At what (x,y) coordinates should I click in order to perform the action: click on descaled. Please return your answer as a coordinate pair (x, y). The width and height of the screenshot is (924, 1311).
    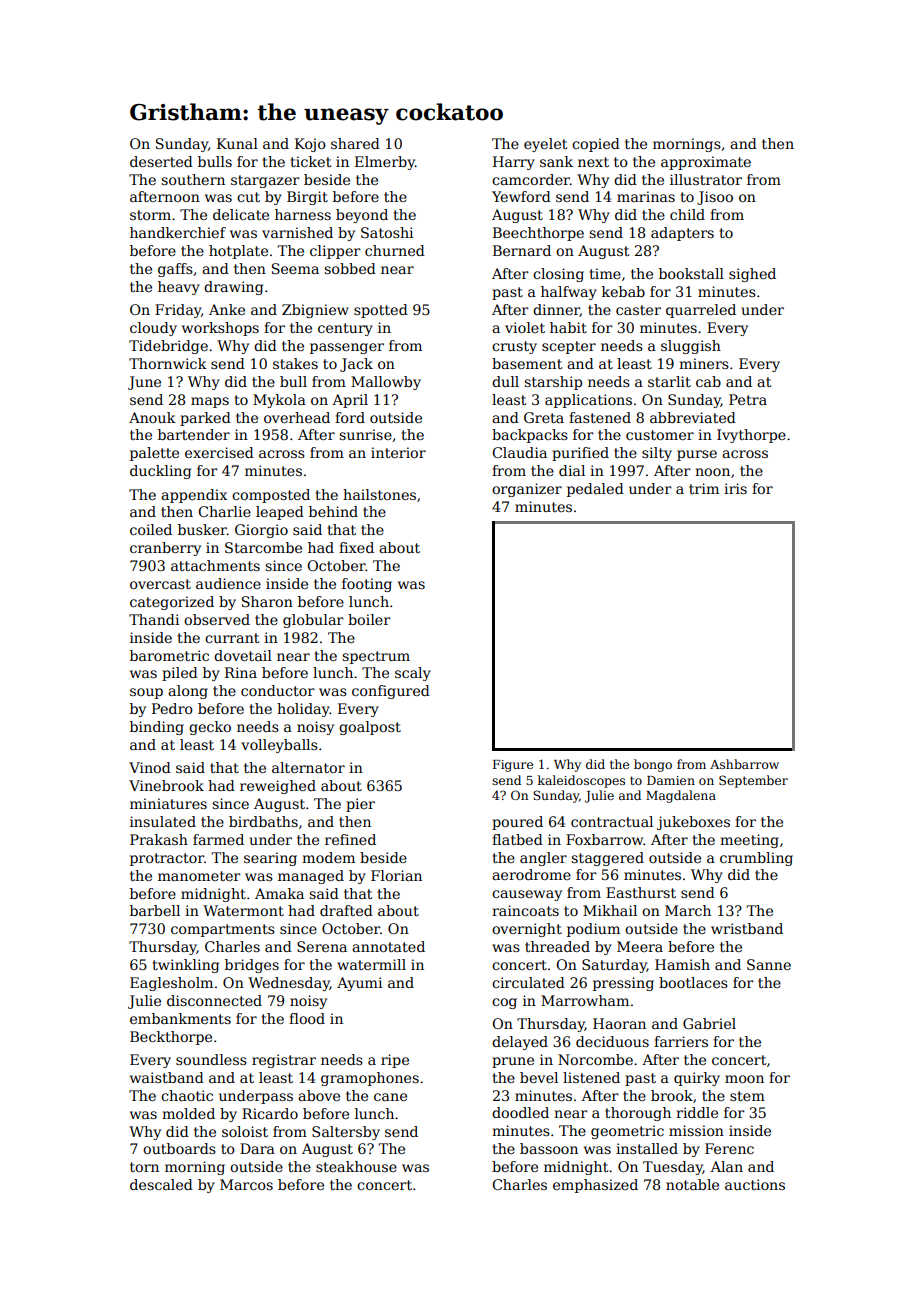
    Looking at the image, I should click on (161, 1184).
